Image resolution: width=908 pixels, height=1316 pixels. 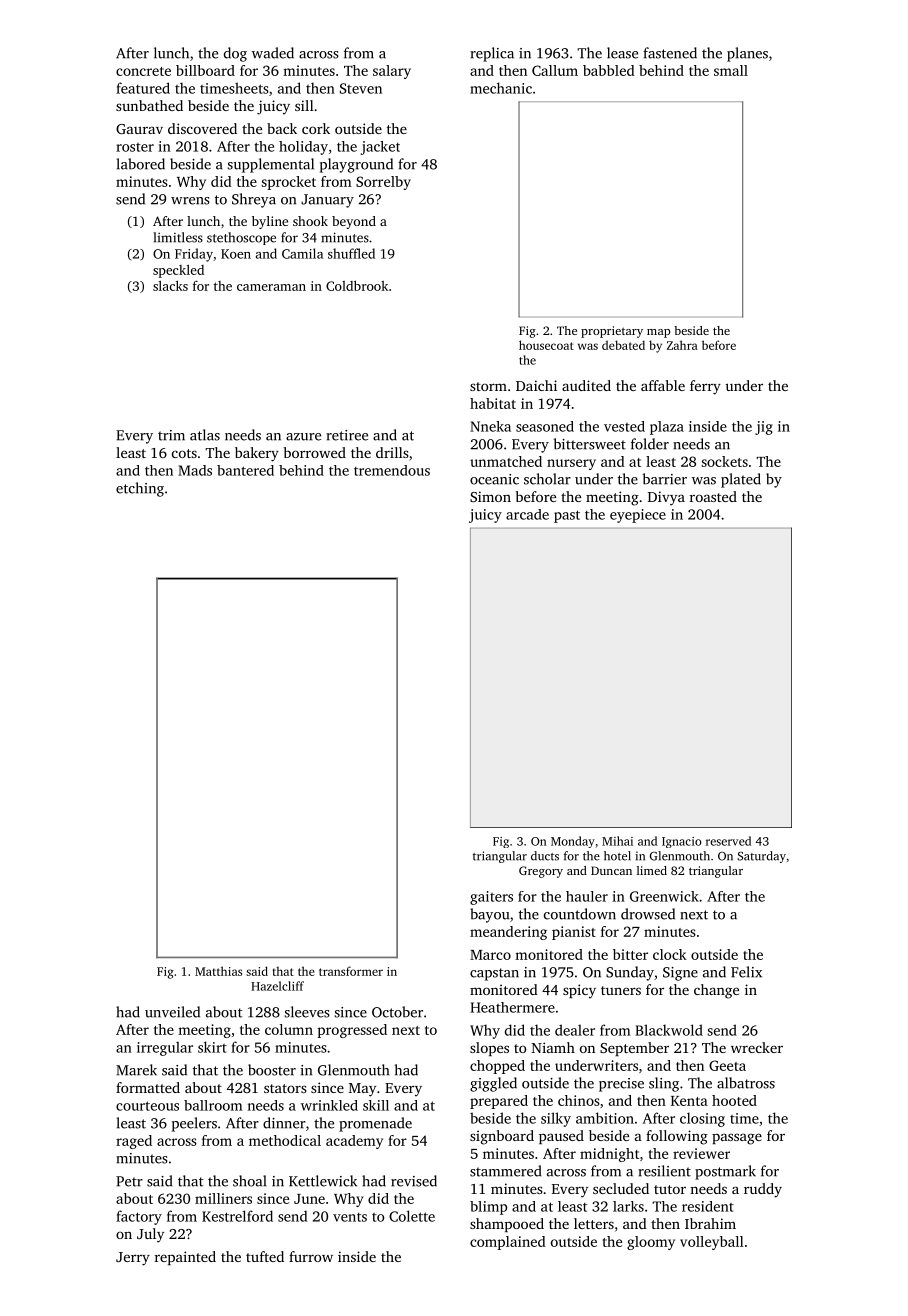 What do you see at coordinates (190, 201) in the image?
I see `wrens` at bounding box center [190, 201].
